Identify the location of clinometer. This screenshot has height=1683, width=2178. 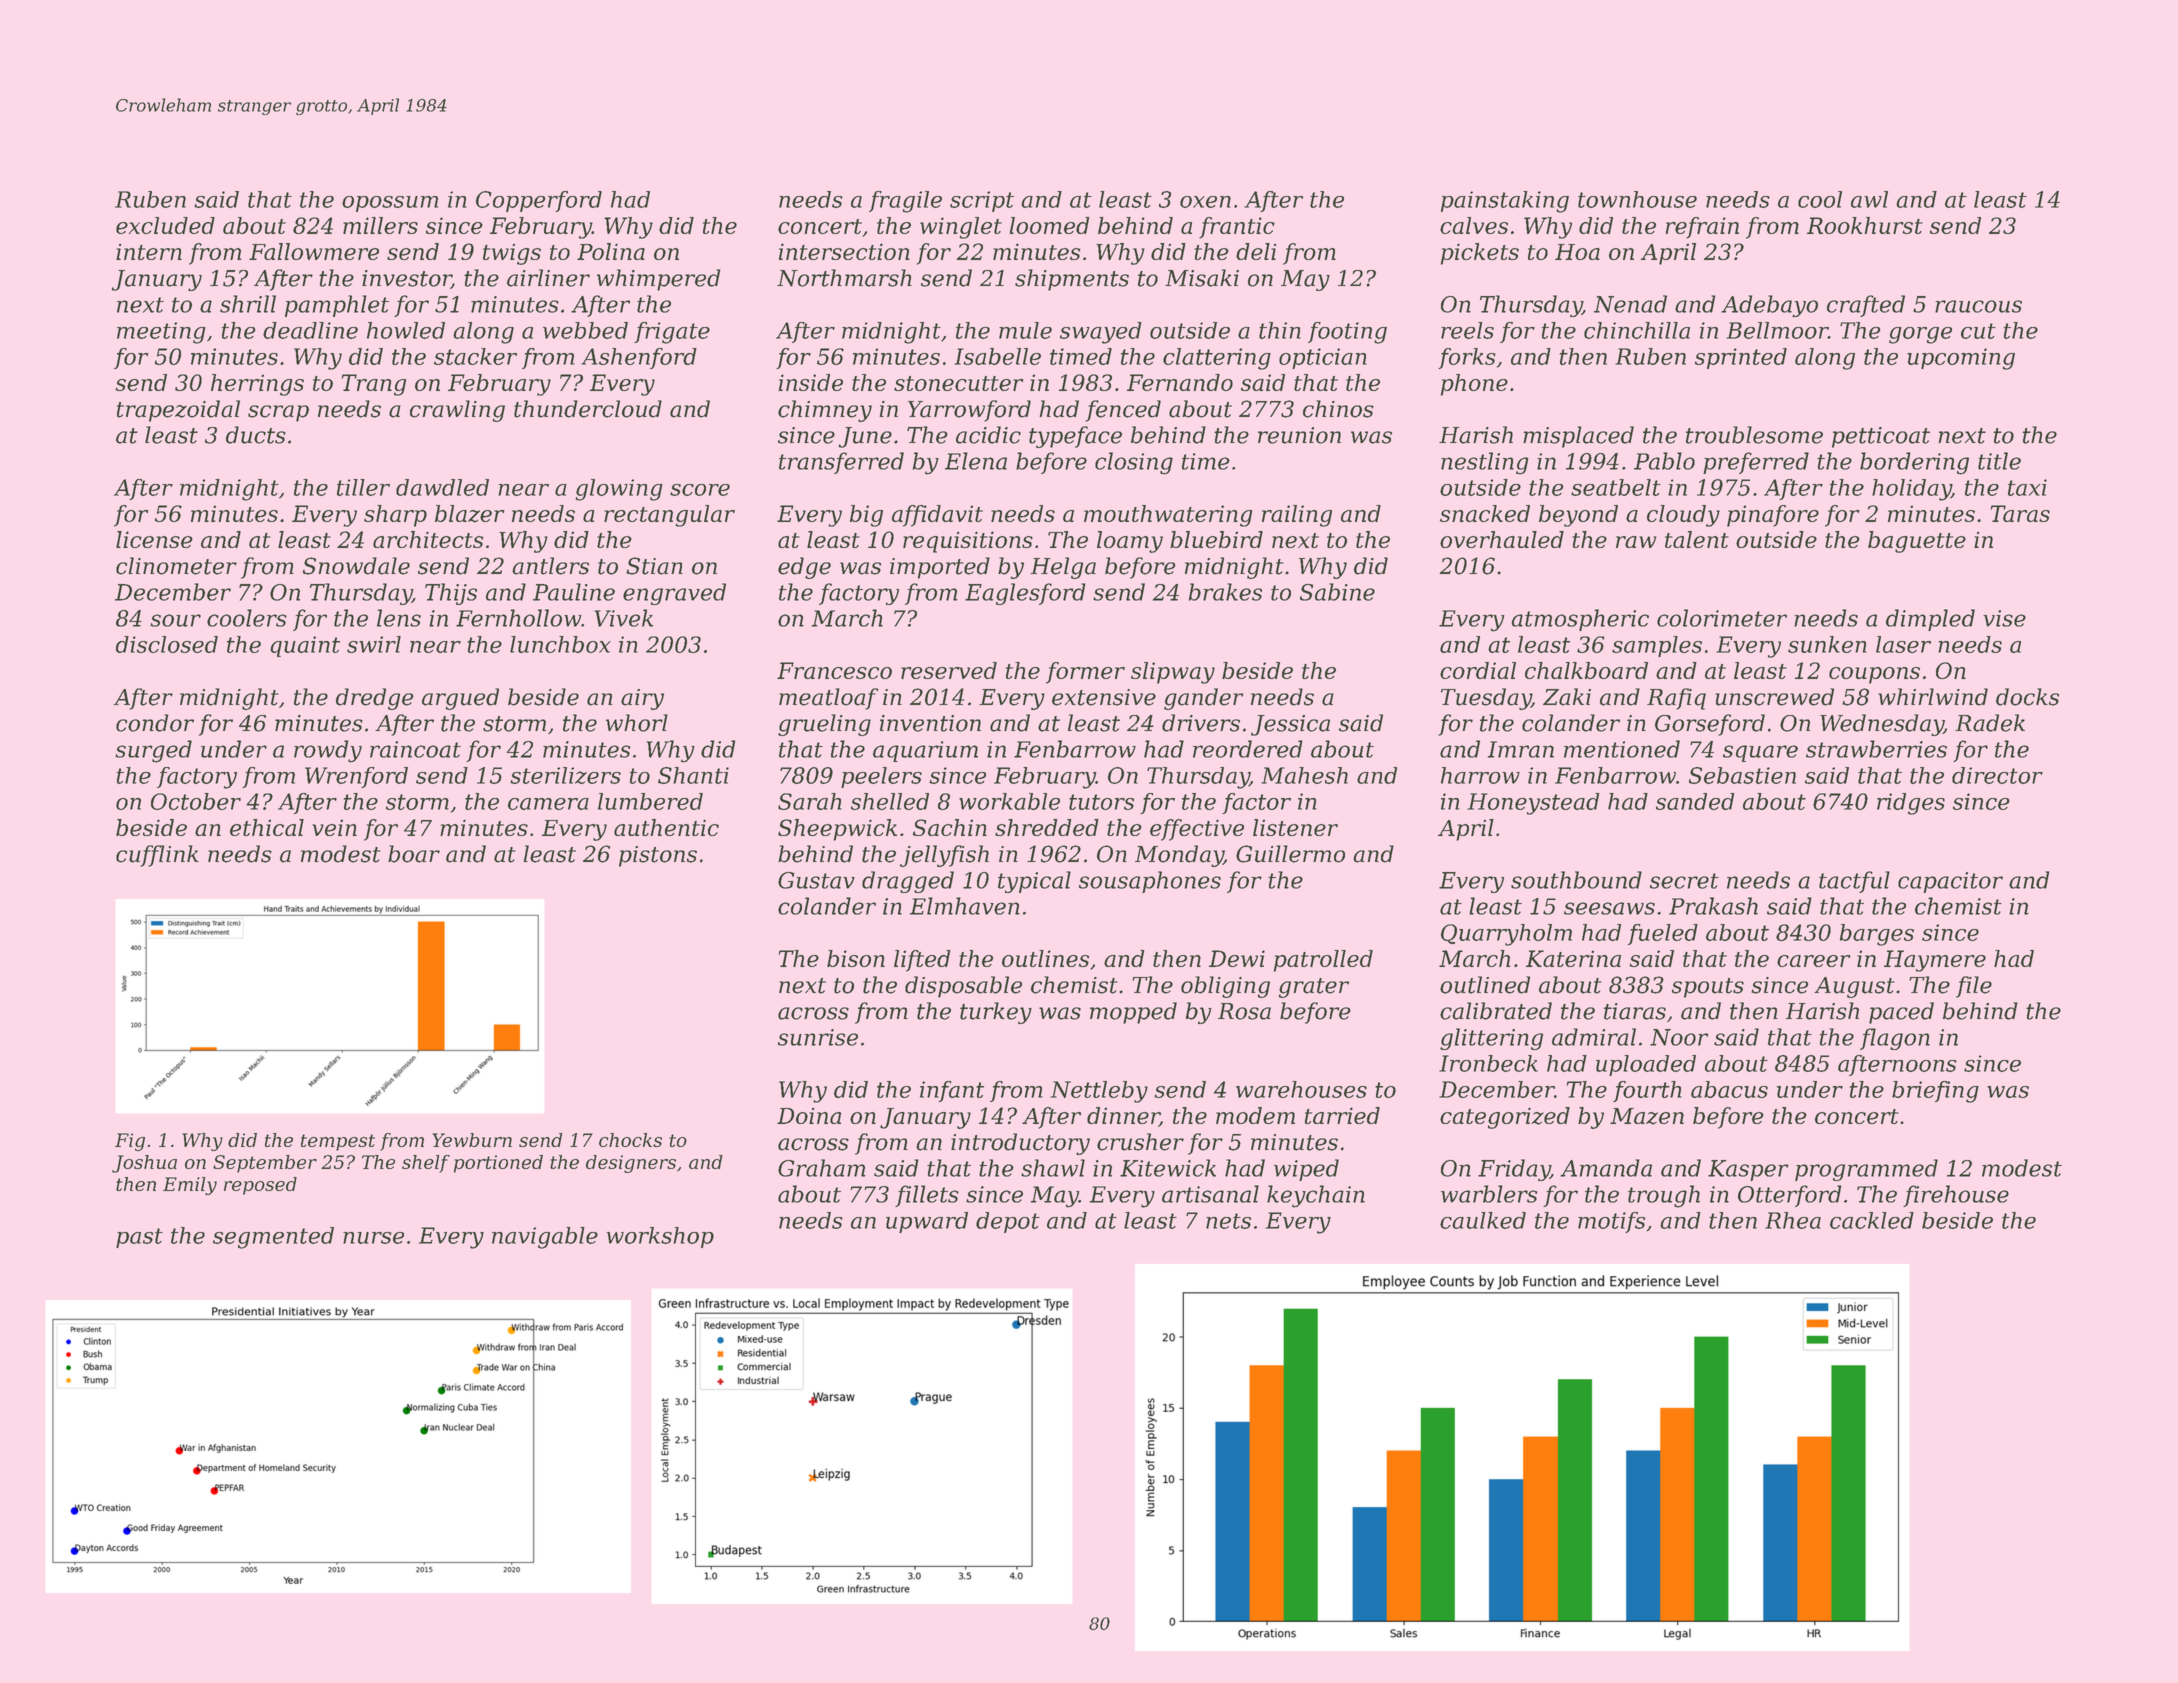
(176, 566).
